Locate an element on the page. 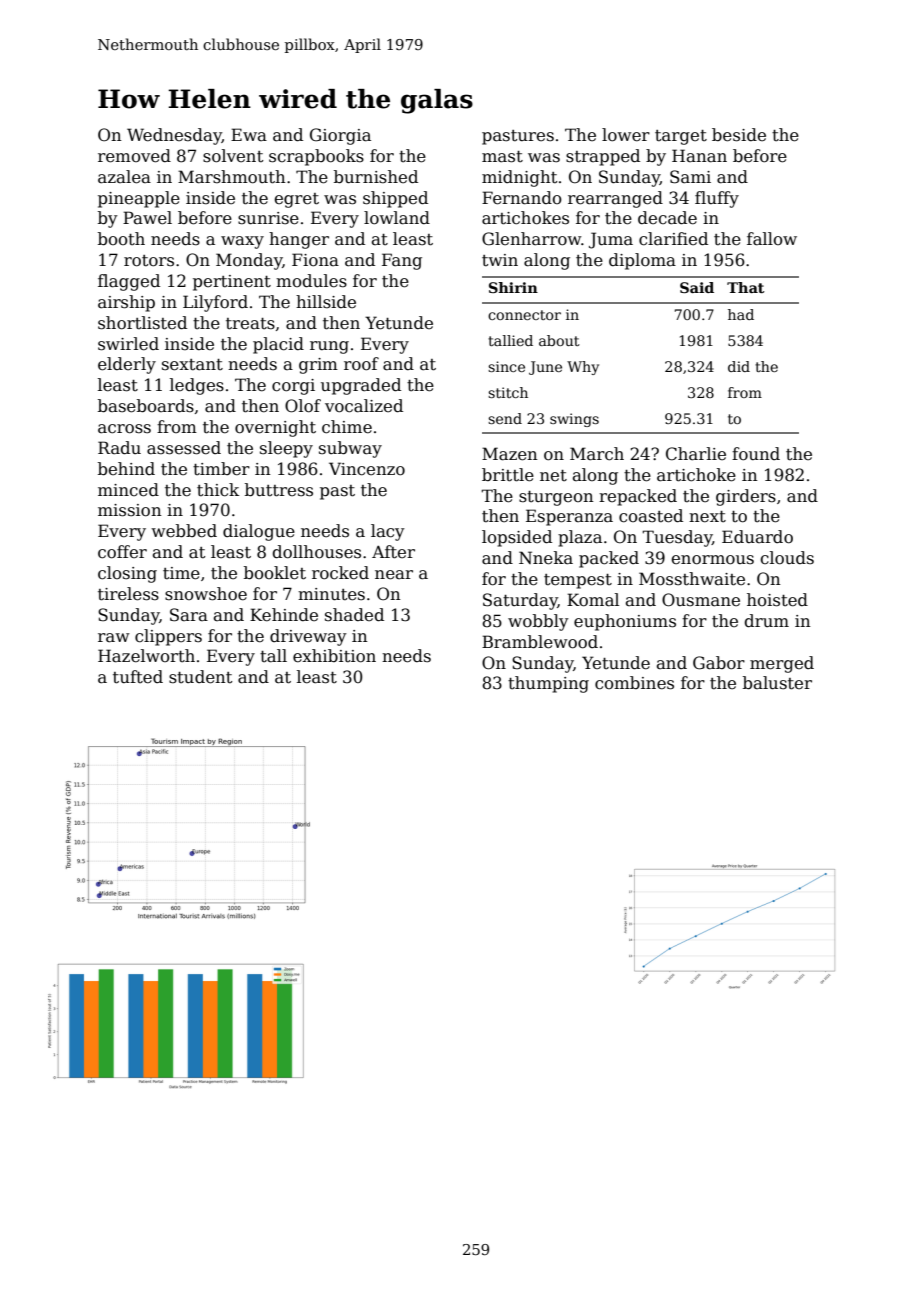  removed is located at coordinates (134, 156).
